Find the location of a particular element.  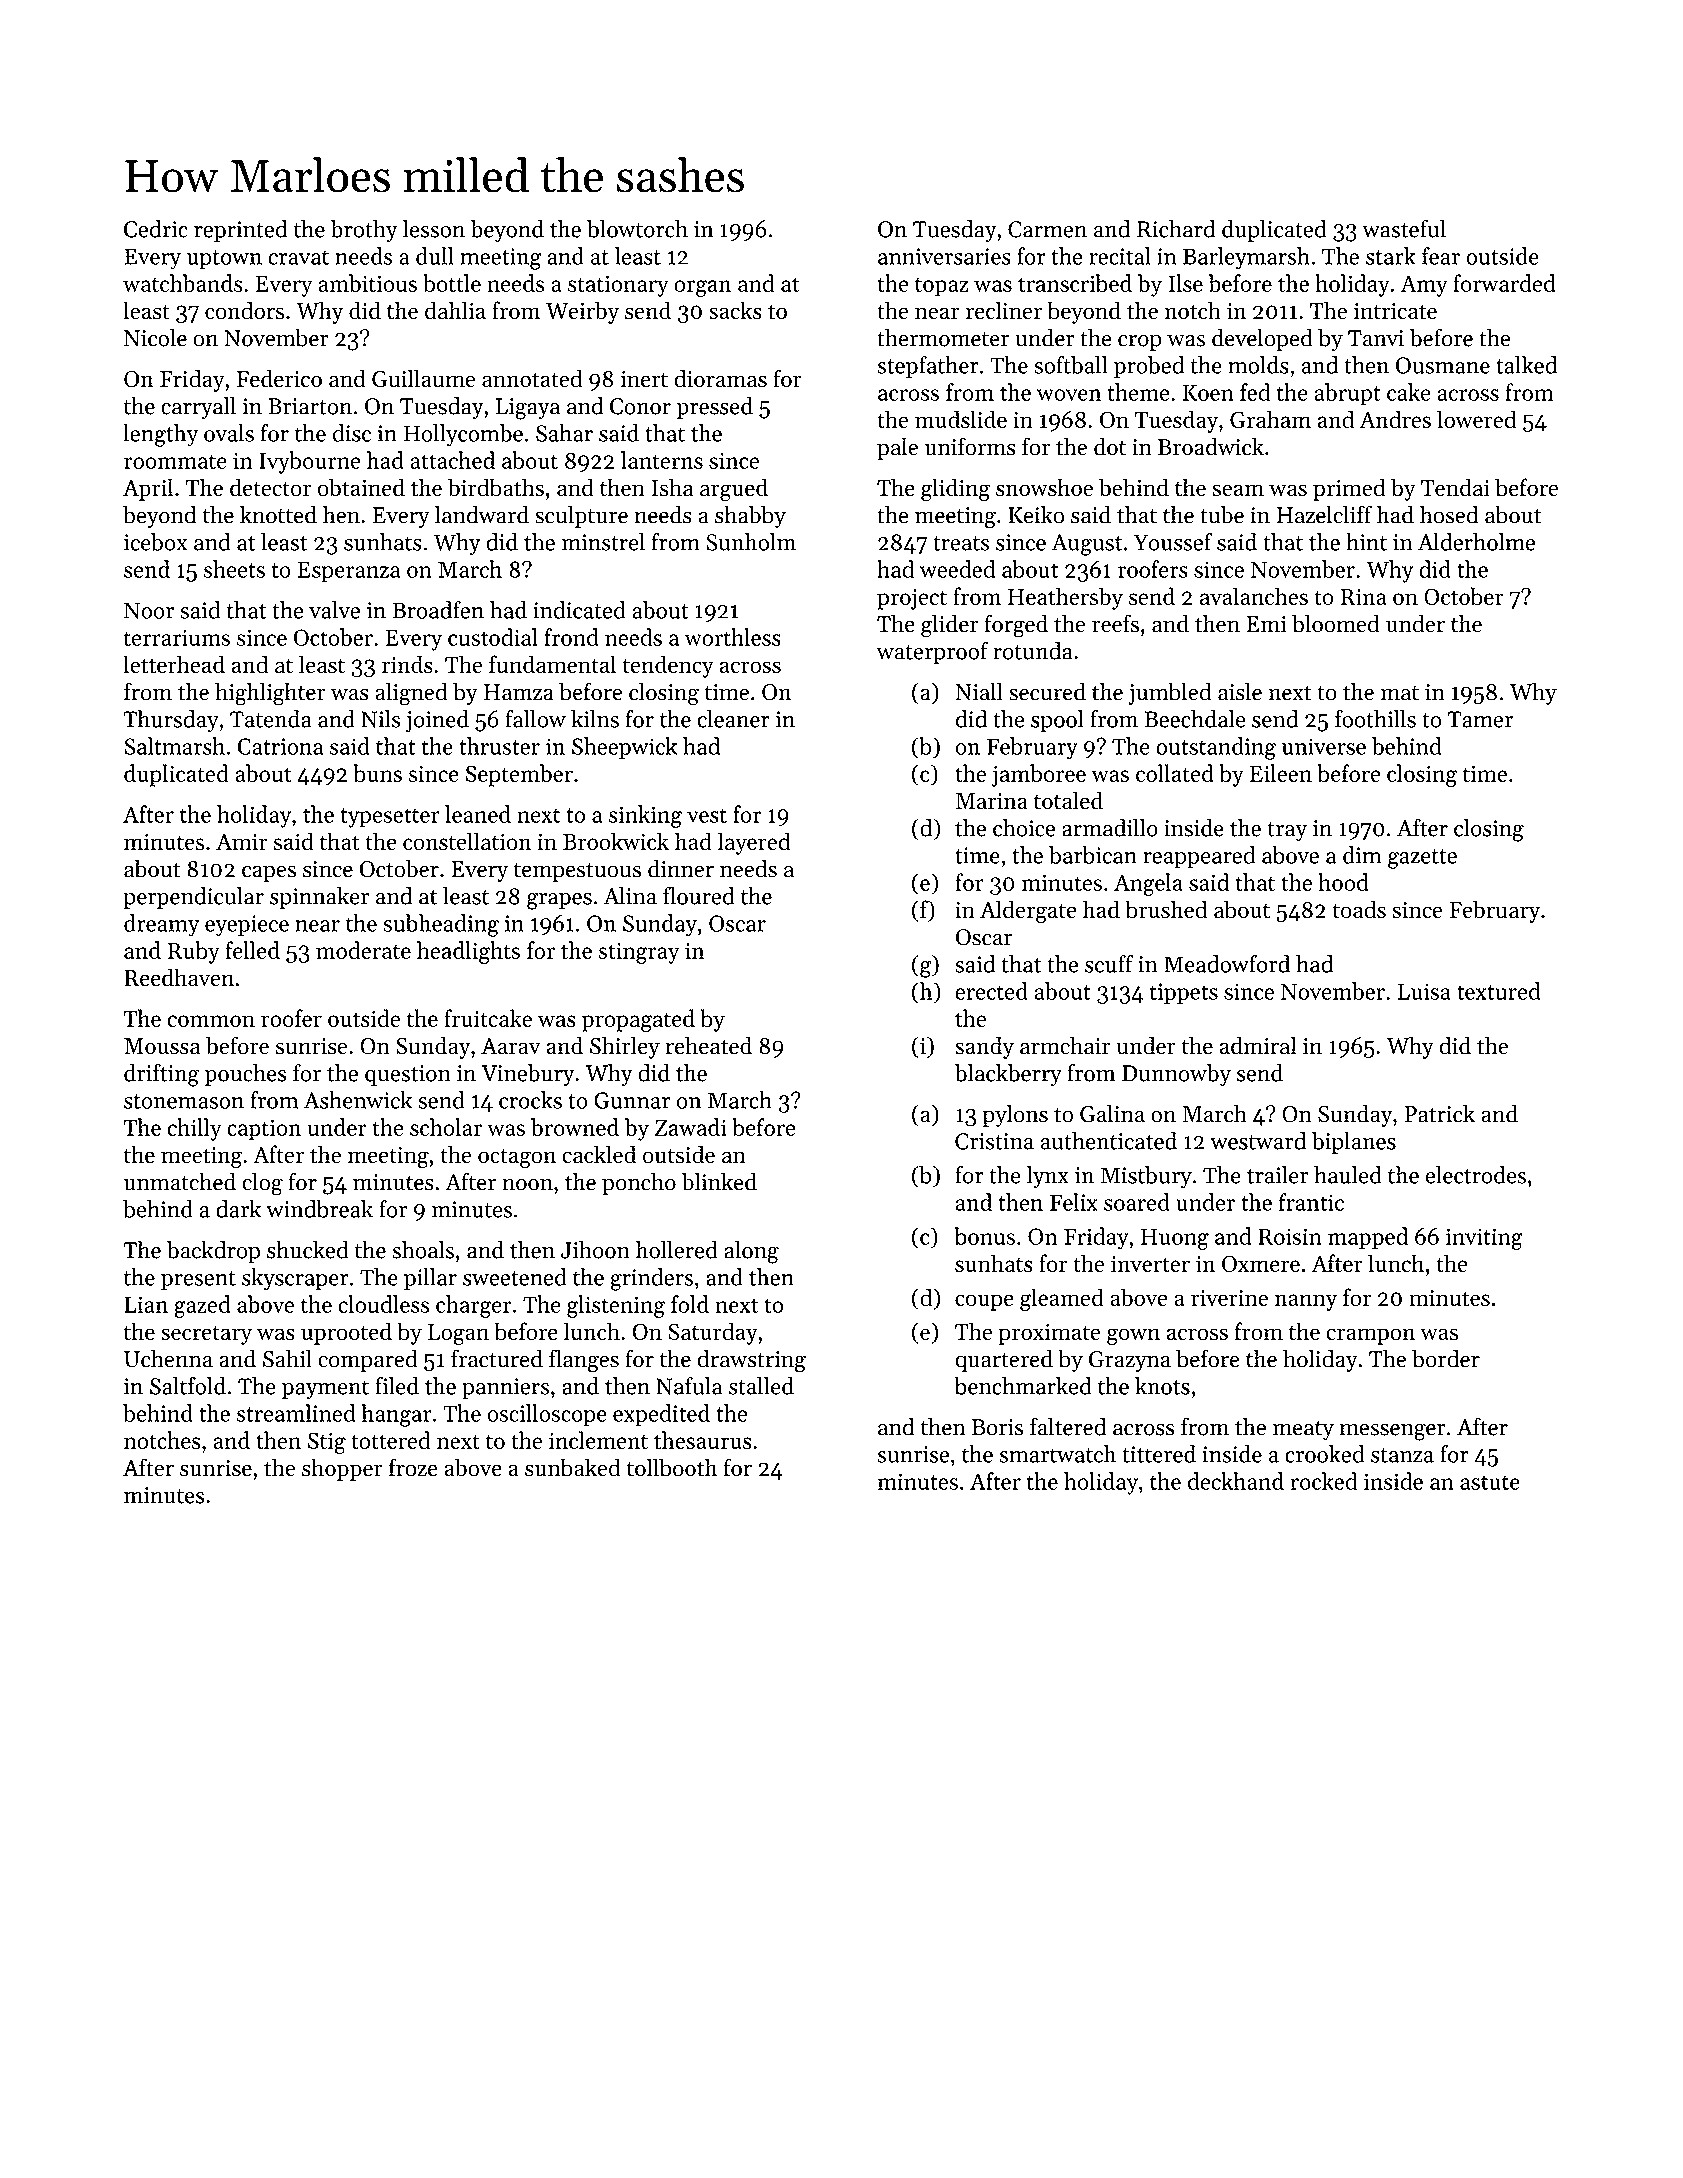

Alderholme is located at coordinates (1476, 542).
